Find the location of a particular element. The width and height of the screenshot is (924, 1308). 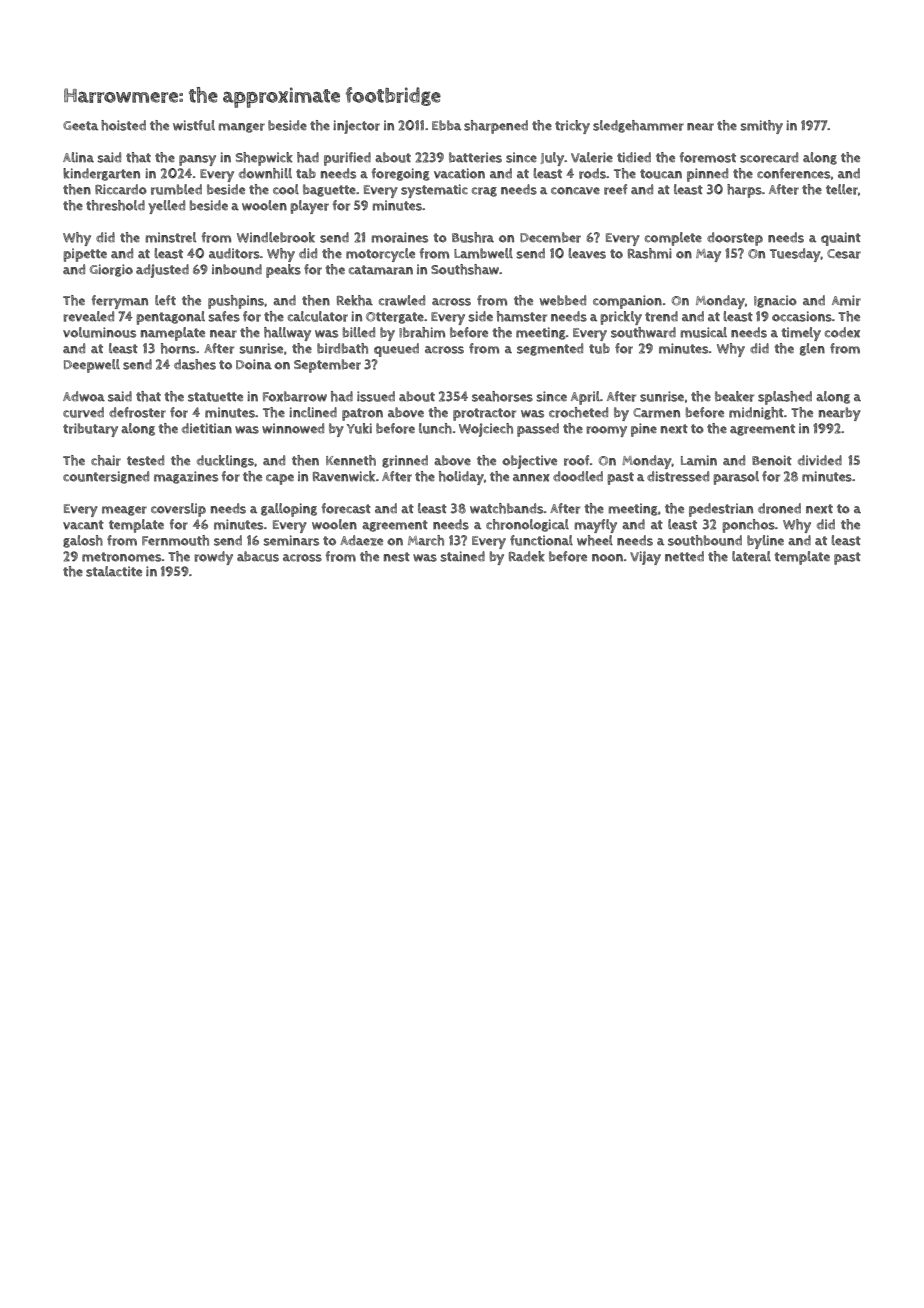

smithy is located at coordinates (761, 127).
